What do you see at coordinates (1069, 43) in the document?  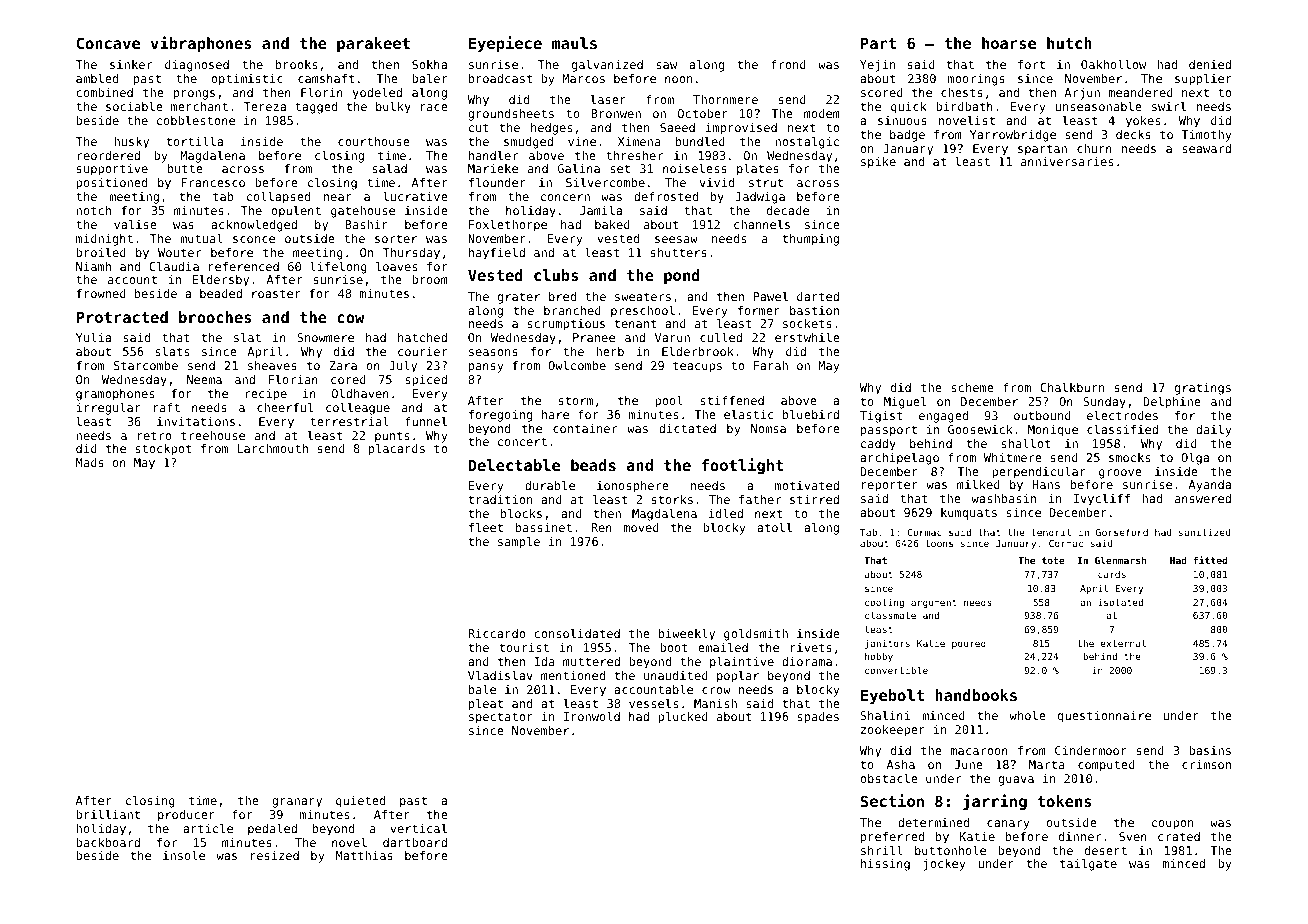 I see `hutch` at bounding box center [1069, 43].
